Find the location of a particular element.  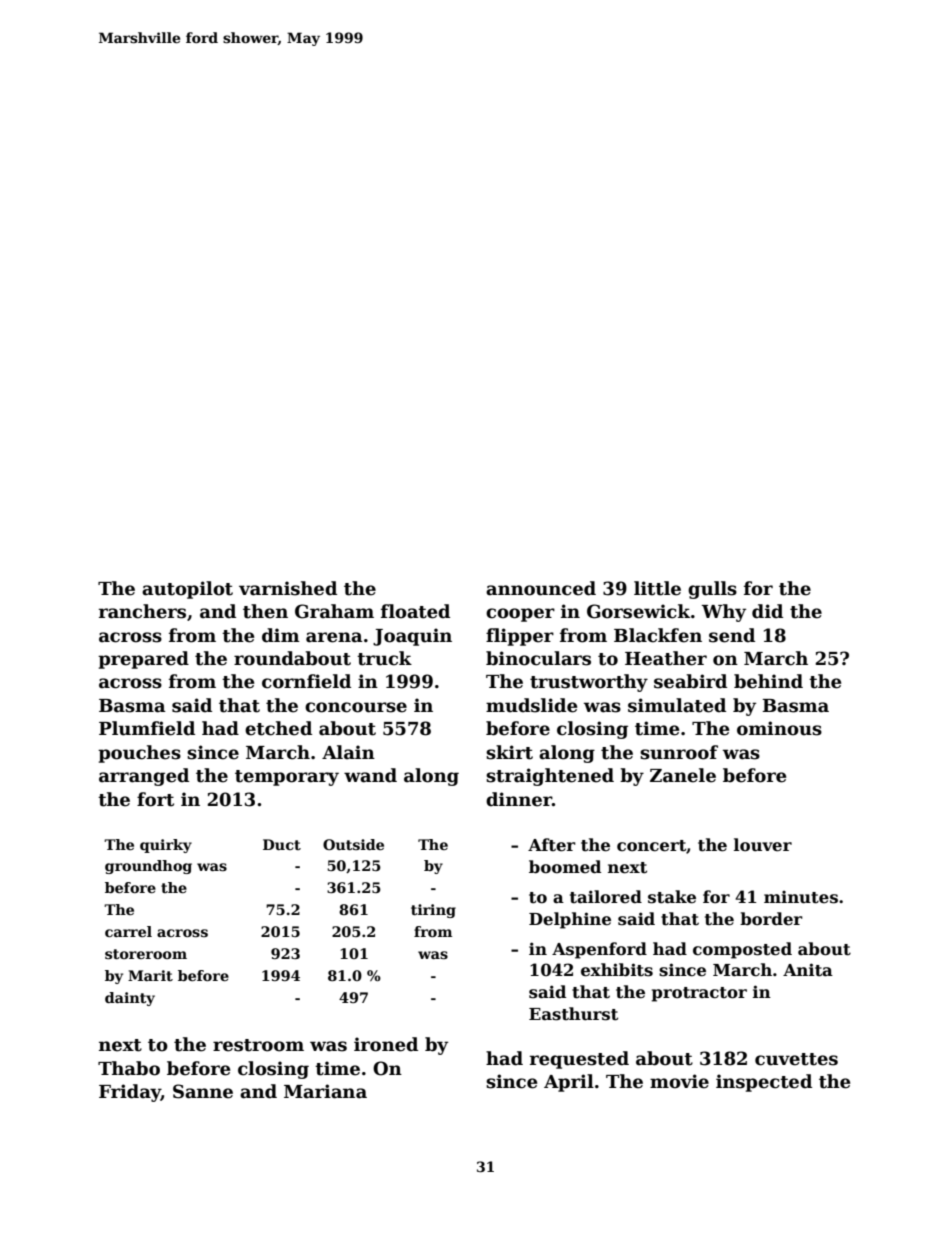

Plumfield is located at coordinates (147, 728).
